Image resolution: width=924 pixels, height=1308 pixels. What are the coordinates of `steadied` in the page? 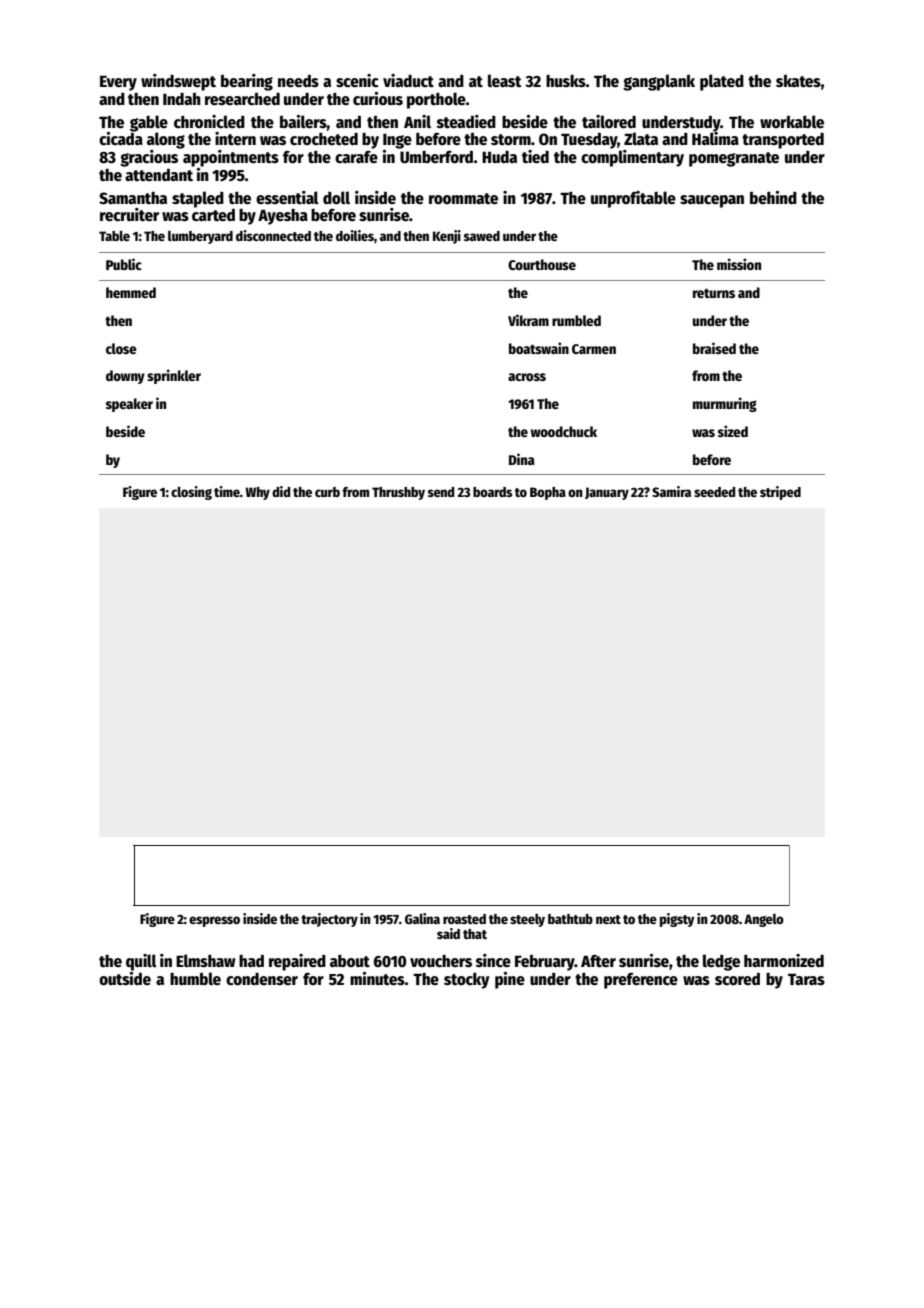 It's located at (466, 121).
